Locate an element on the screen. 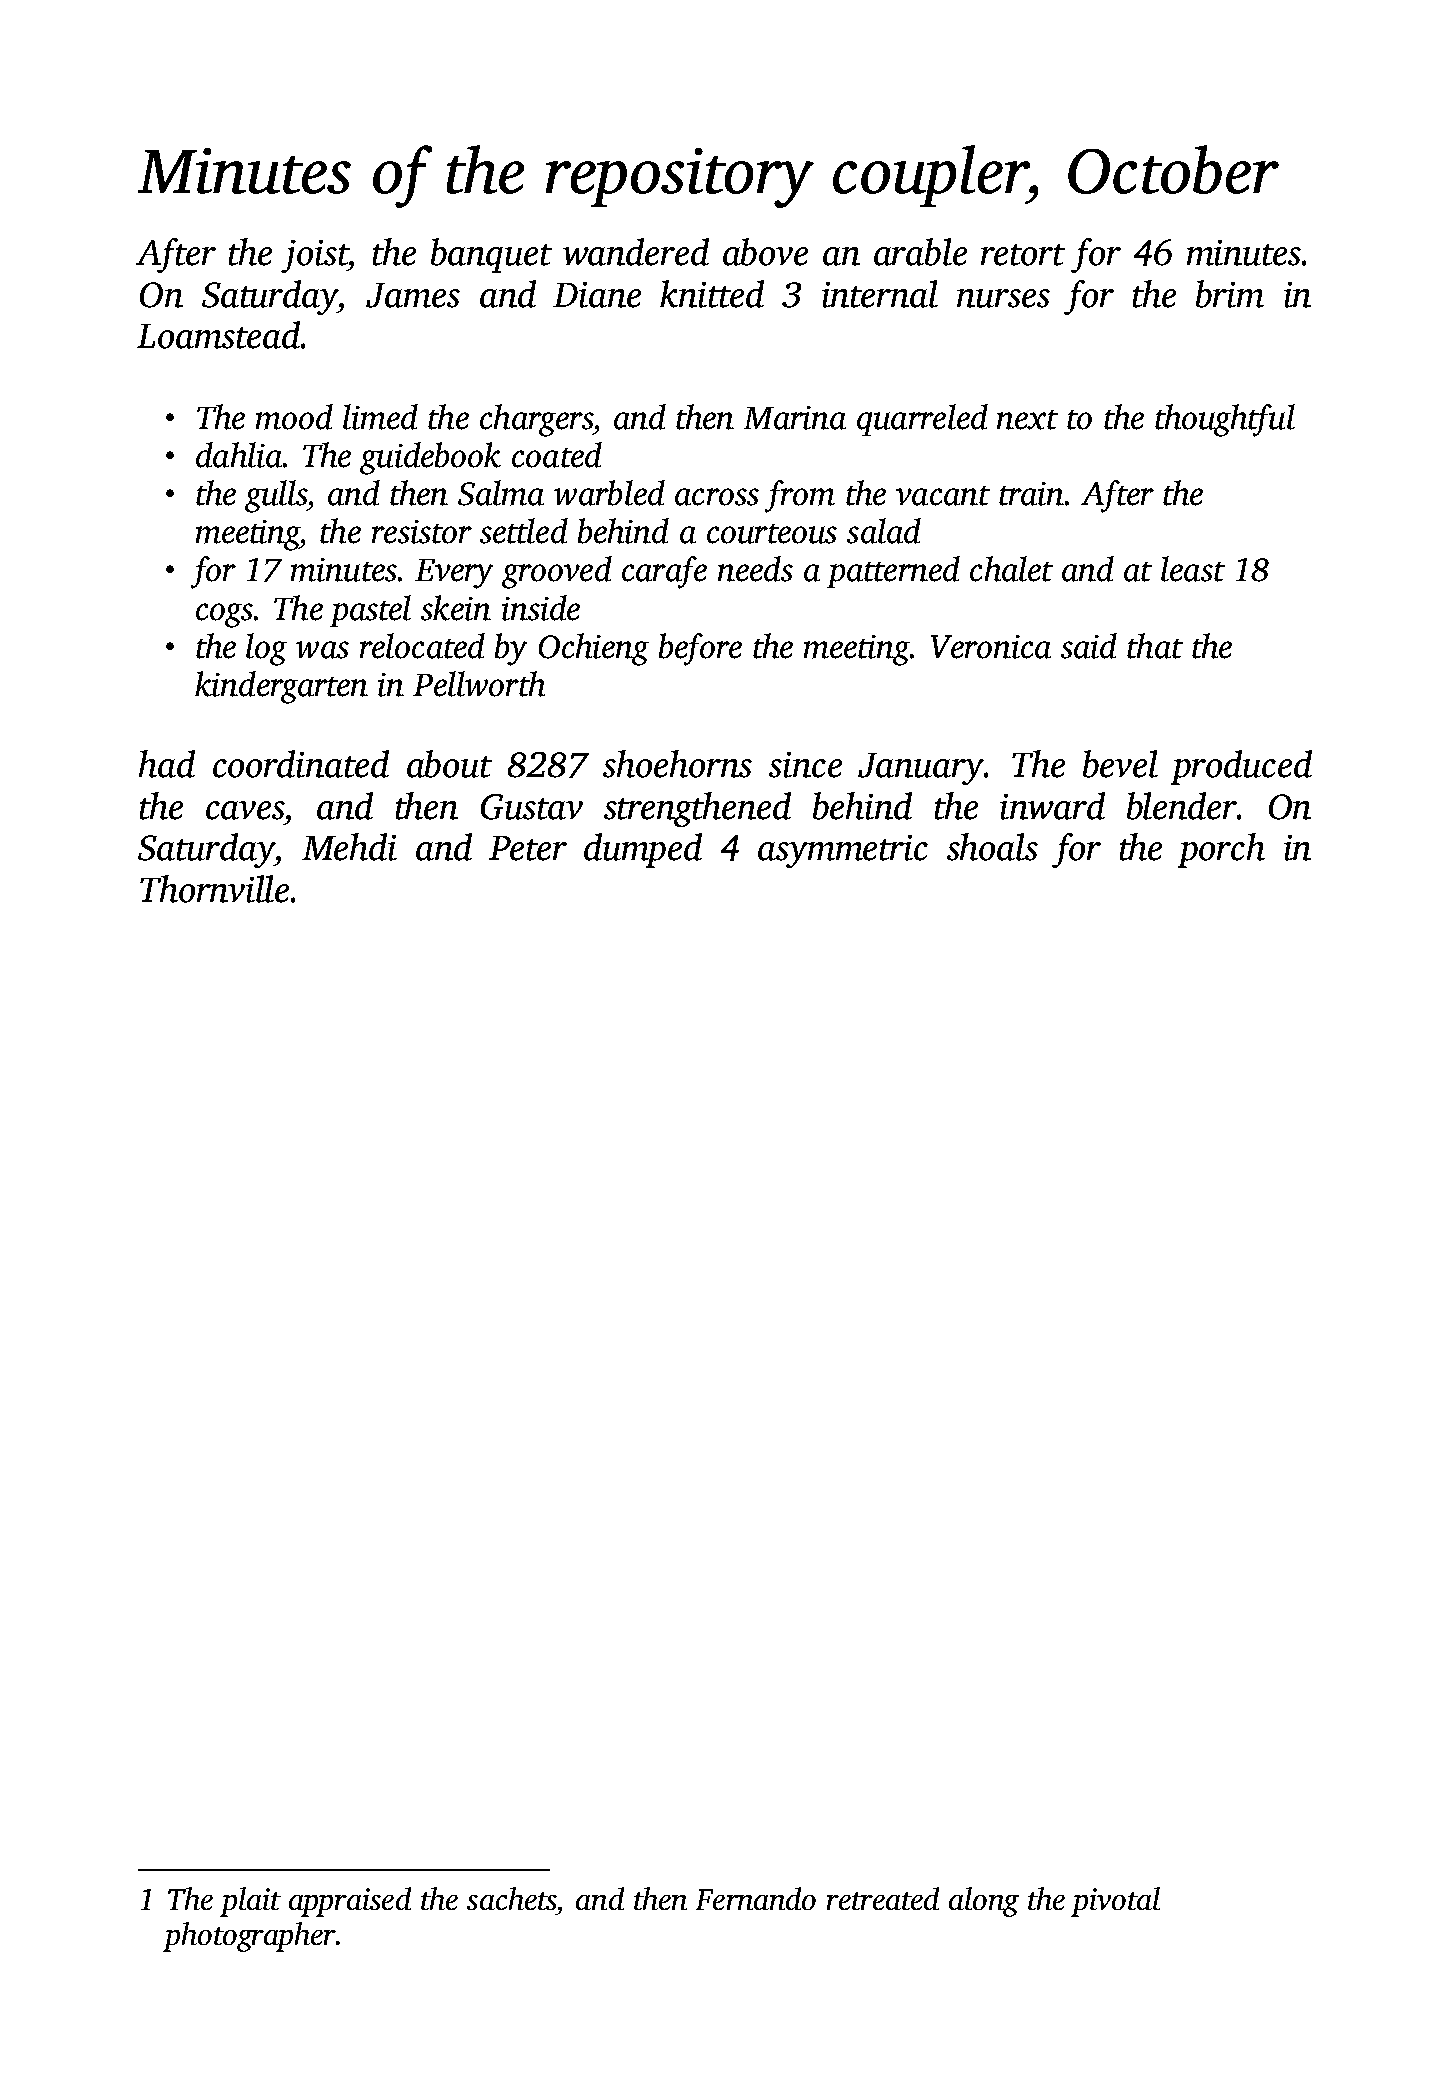 Image resolution: width=1450 pixels, height=2100 pixels. photographer is located at coordinates (249, 1937).
